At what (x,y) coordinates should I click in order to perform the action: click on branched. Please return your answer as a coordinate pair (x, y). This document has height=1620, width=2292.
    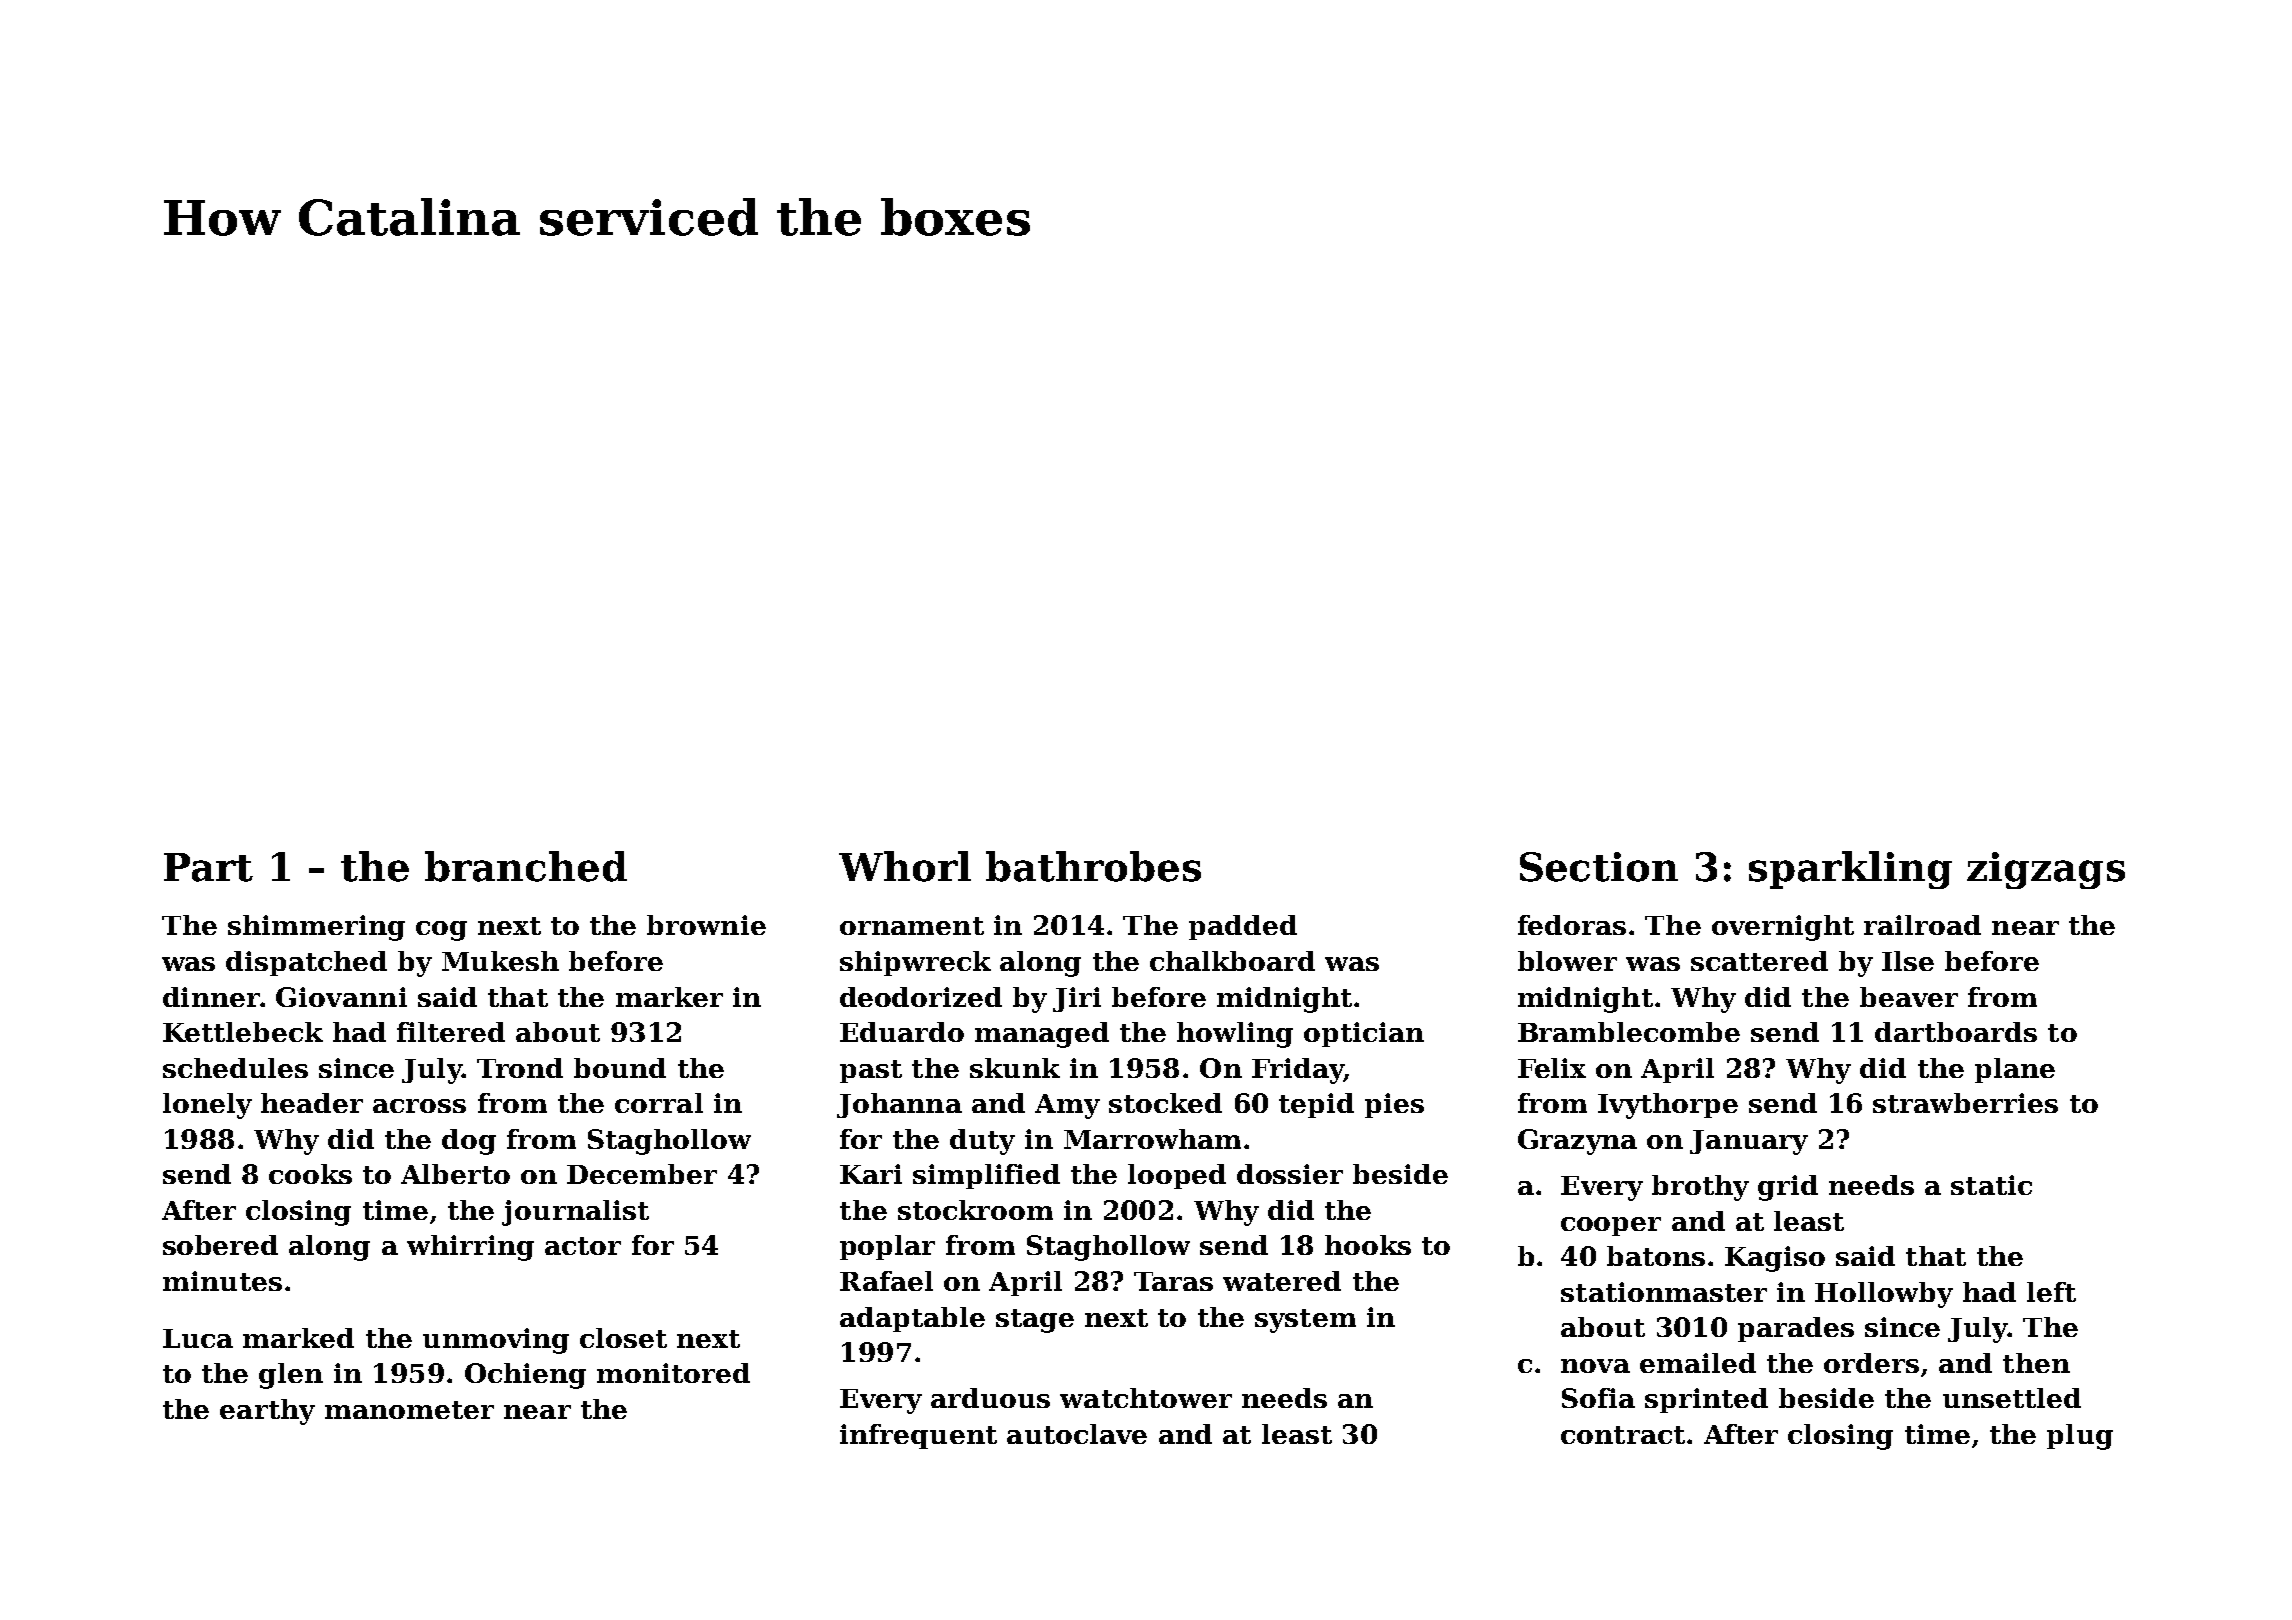
    Looking at the image, I should click on (526, 866).
